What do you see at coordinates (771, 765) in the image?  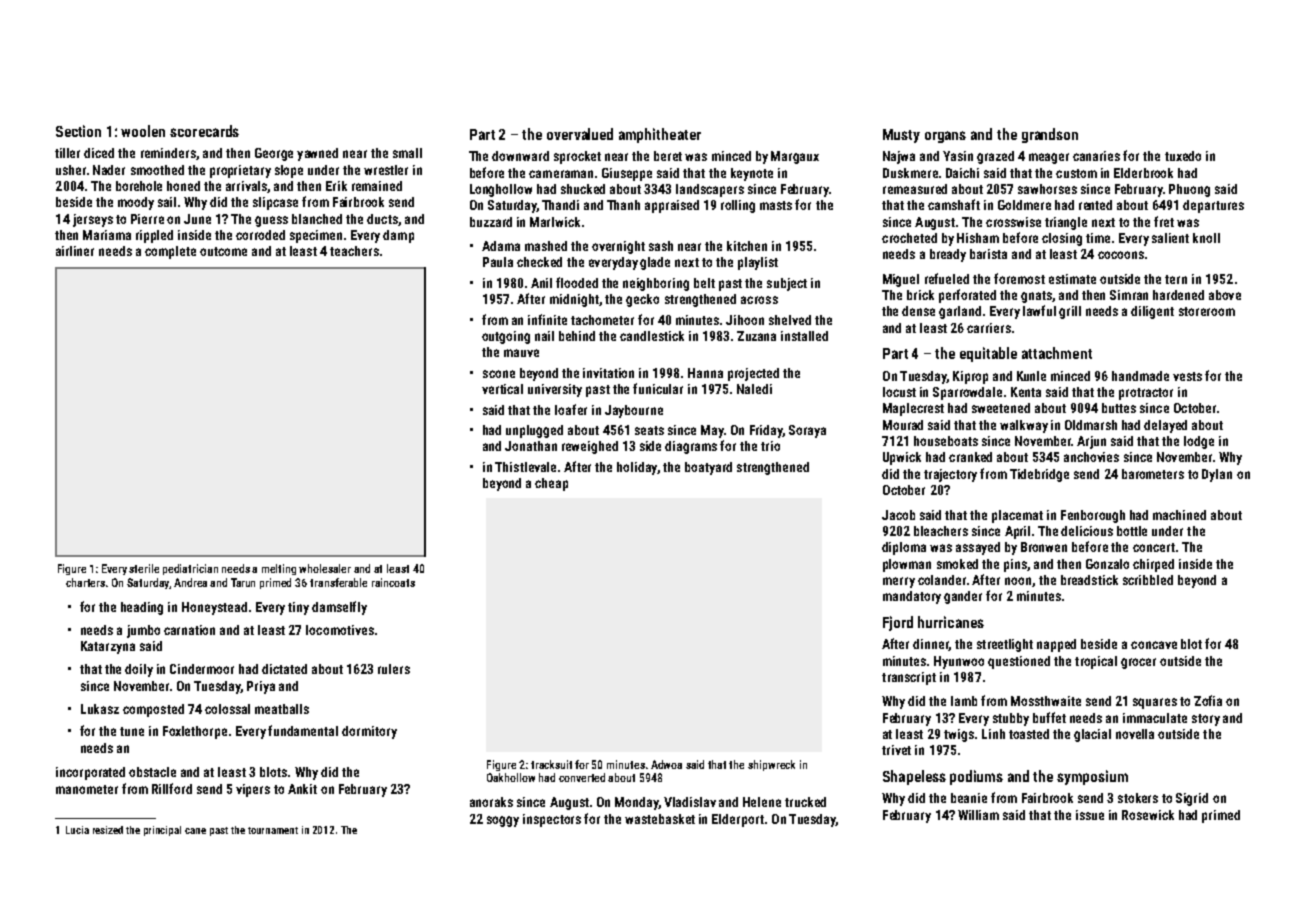 I see `shipwreck` at bounding box center [771, 765].
